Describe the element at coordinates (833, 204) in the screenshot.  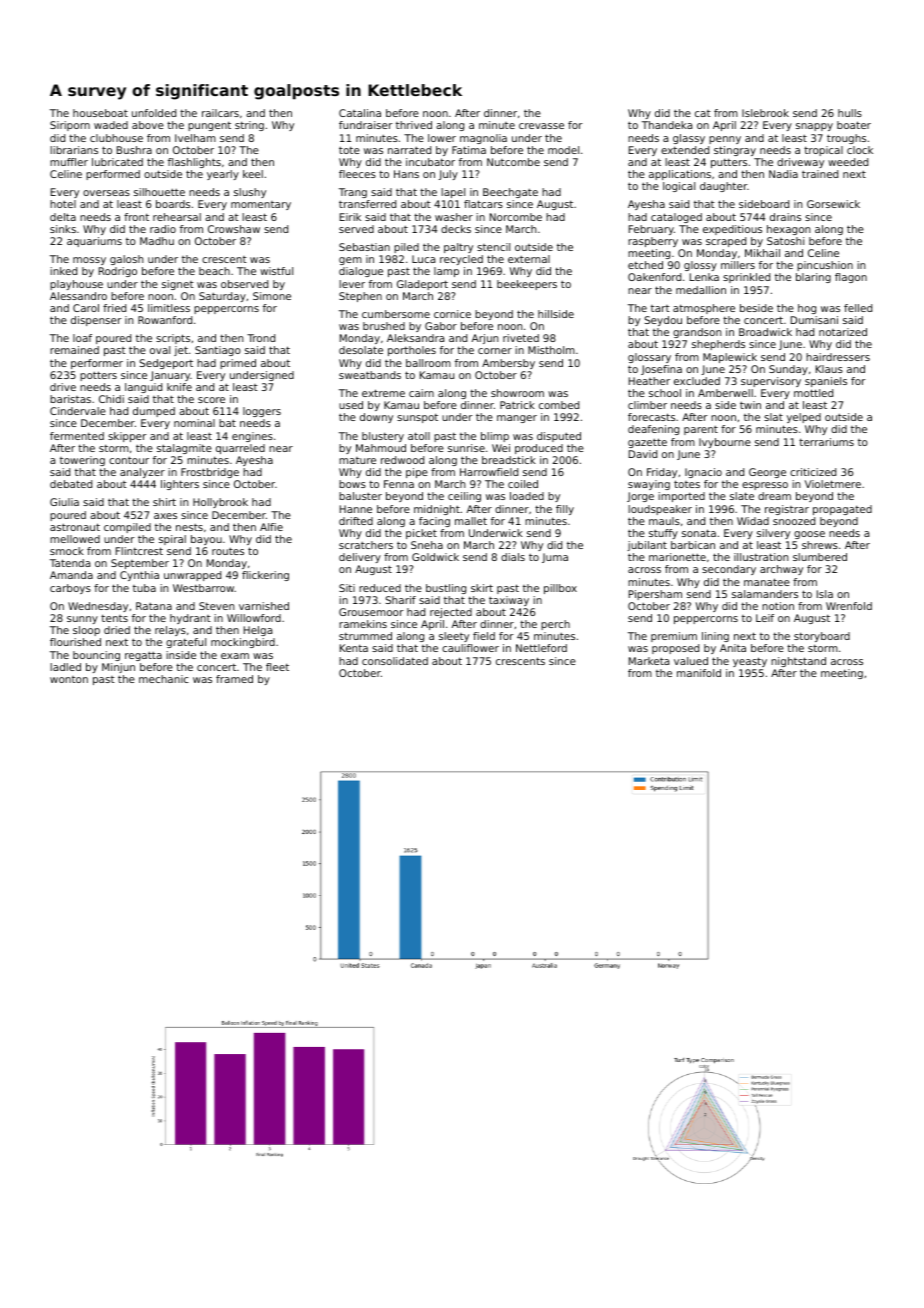
I see `Gorsewick` at that location.
